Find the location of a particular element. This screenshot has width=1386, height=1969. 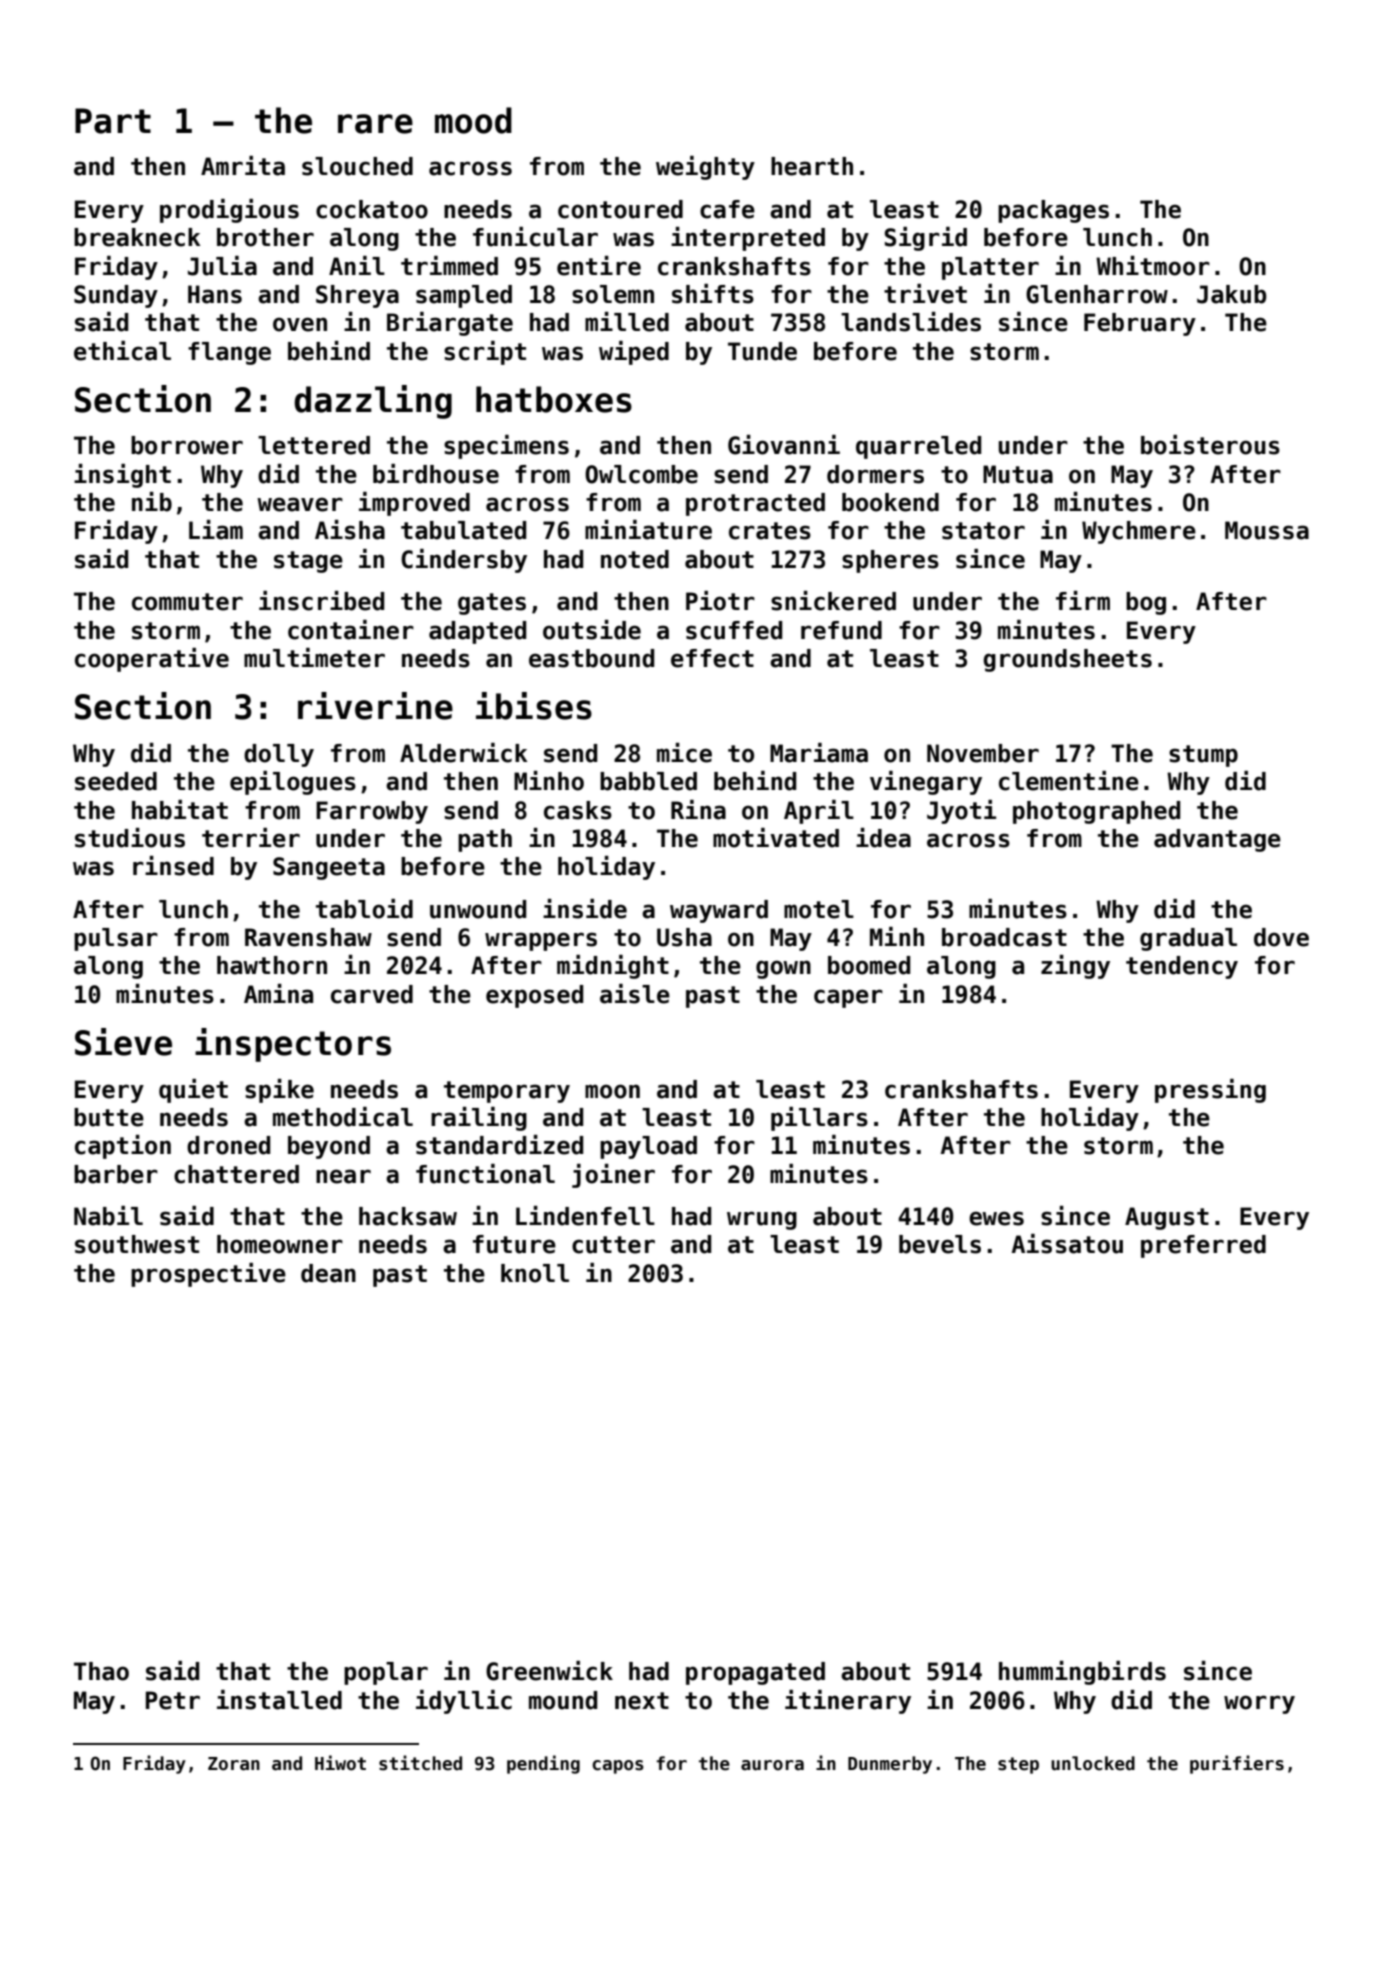

cooperative is located at coordinates (152, 660).
